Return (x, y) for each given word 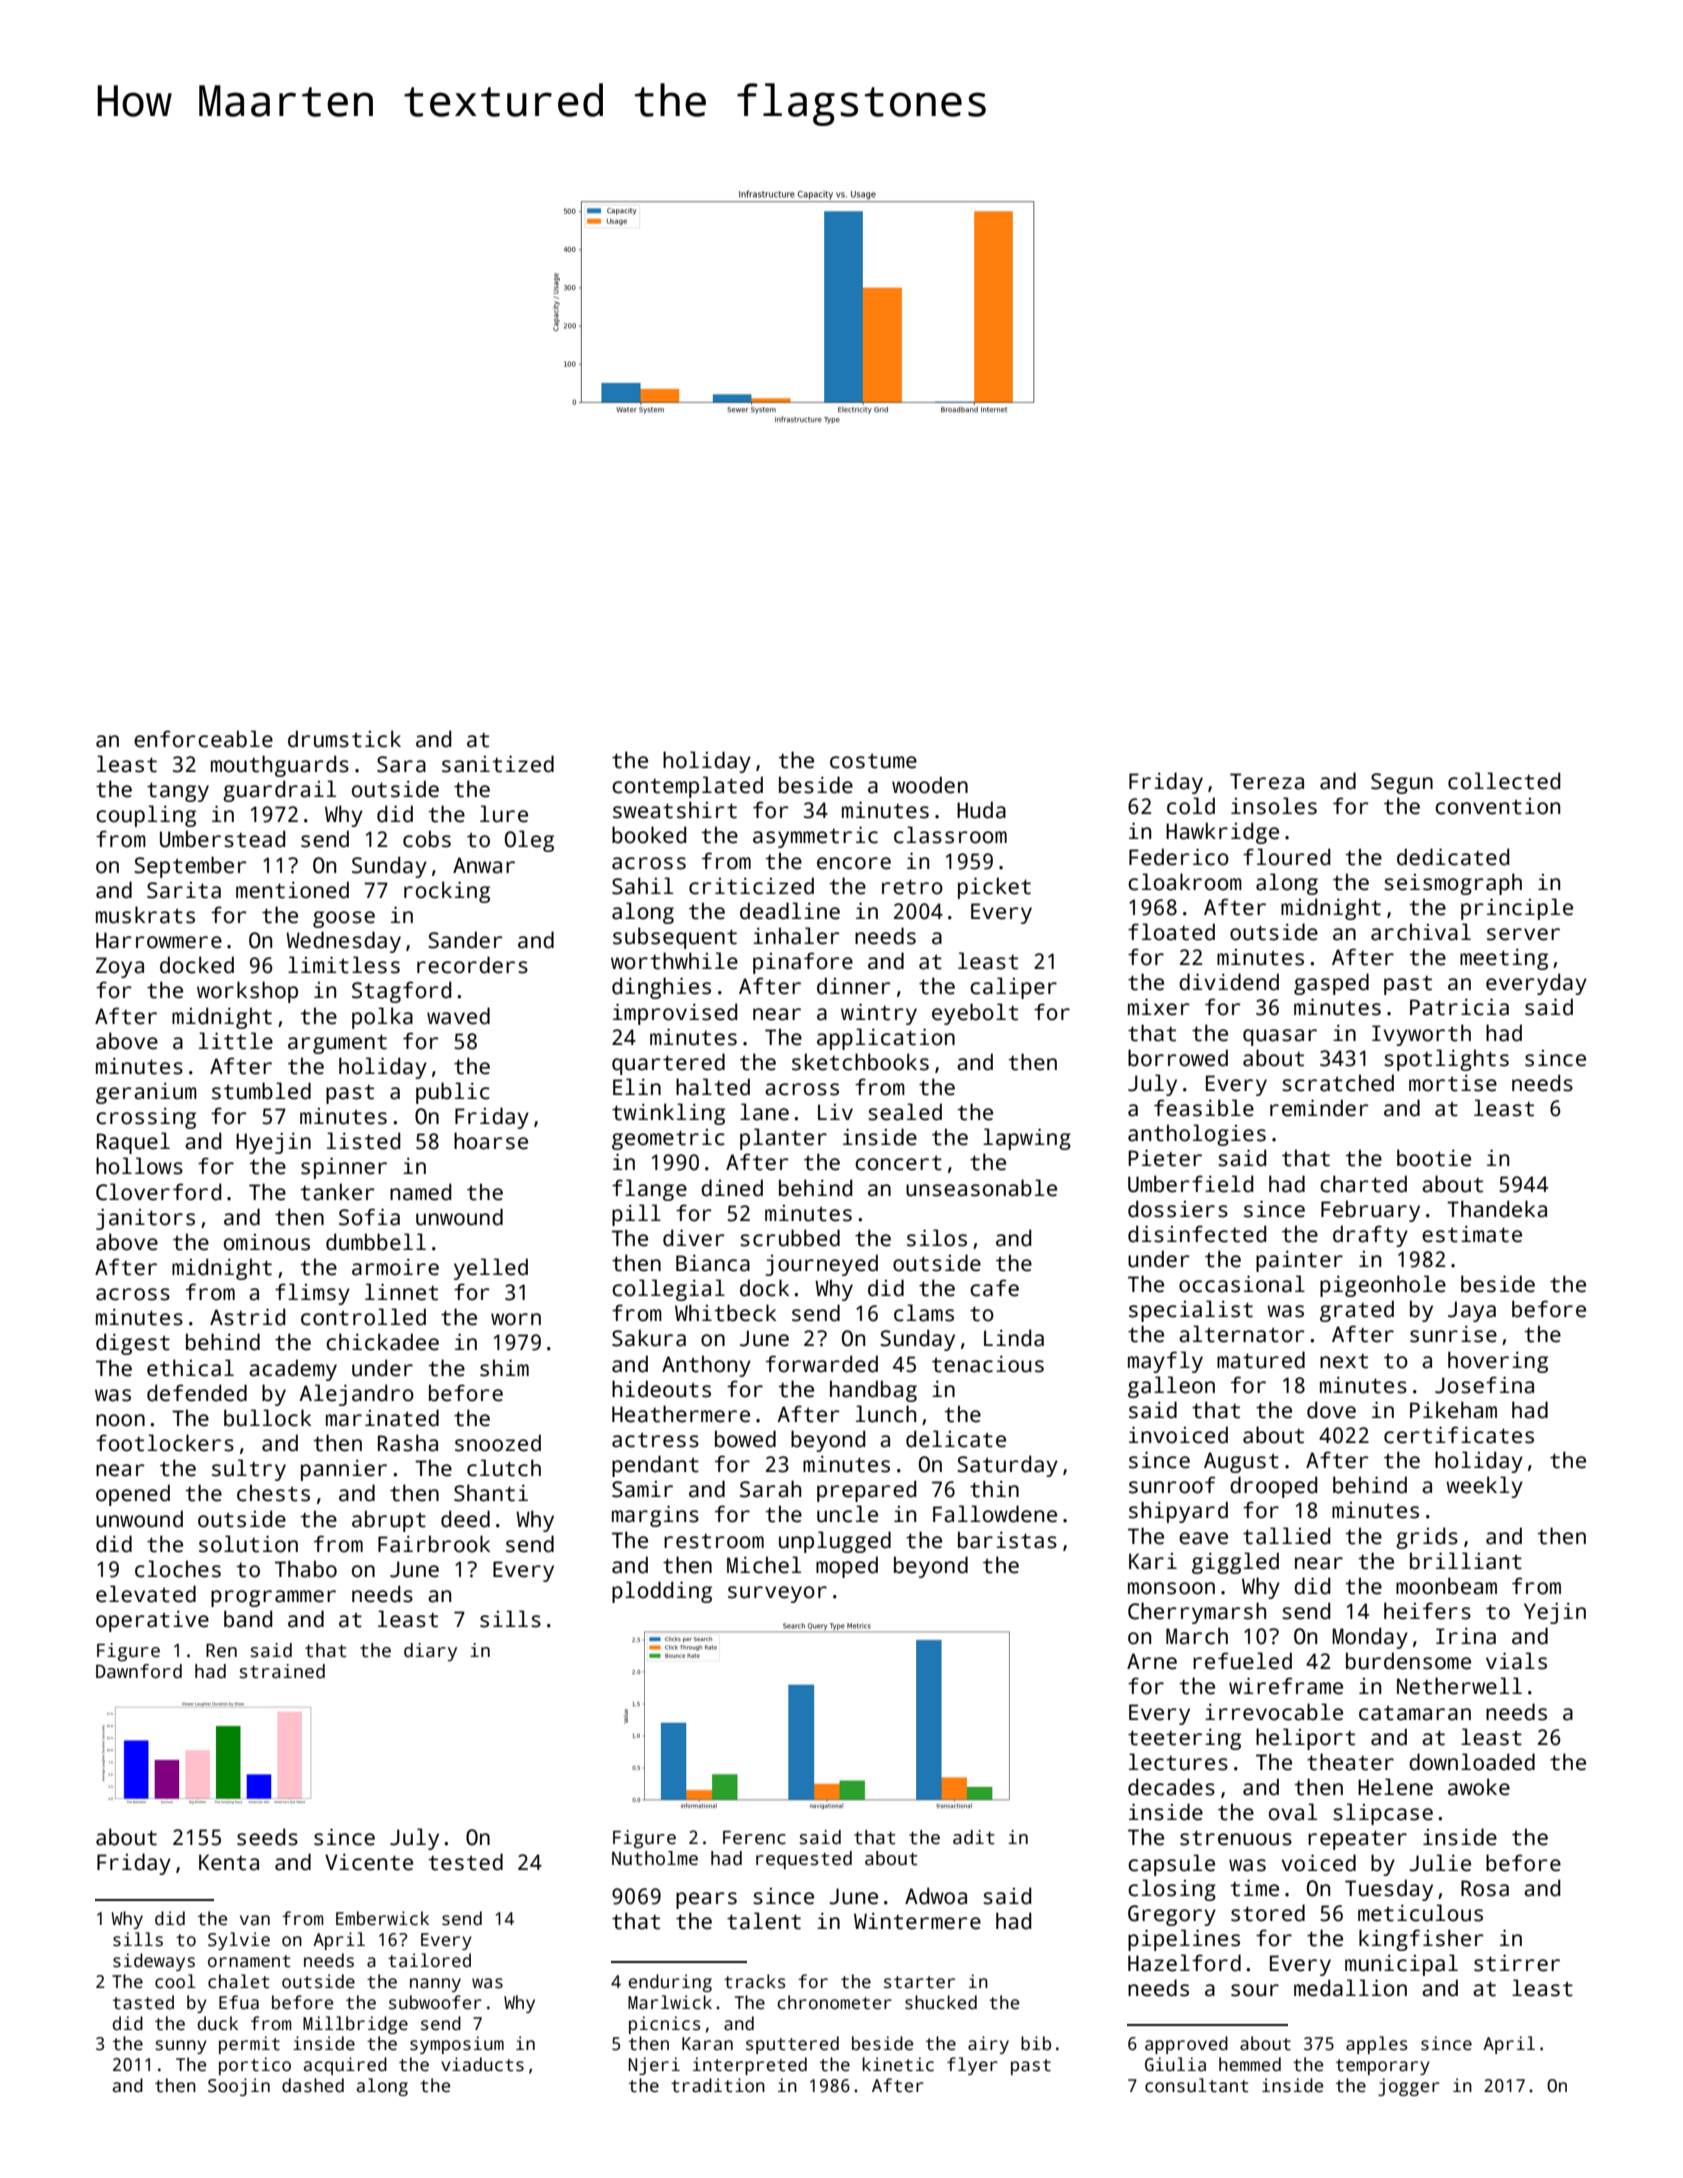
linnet (401, 1292)
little (236, 1041)
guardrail (279, 791)
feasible (1204, 1108)
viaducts (482, 2064)
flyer (972, 2066)
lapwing (1027, 1139)
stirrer (1517, 1963)
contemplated (687, 787)
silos (937, 1238)
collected (1504, 781)
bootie (1434, 1158)
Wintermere (917, 1921)
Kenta (229, 1862)
